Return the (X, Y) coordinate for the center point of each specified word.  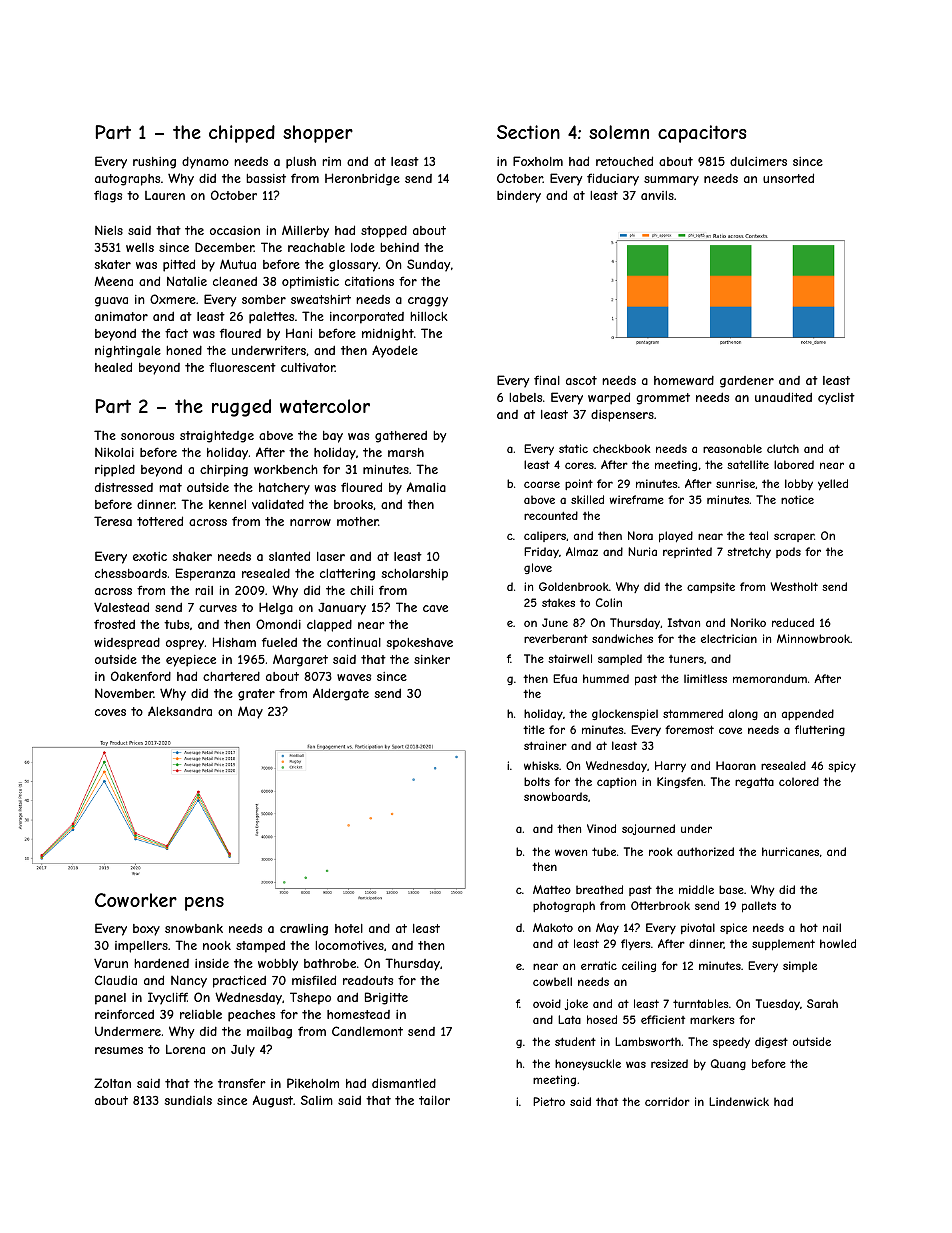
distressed (124, 487)
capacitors (702, 134)
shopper (318, 134)
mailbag (269, 1033)
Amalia (426, 487)
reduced (793, 622)
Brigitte (386, 998)
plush (301, 163)
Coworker (136, 900)
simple (800, 966)
